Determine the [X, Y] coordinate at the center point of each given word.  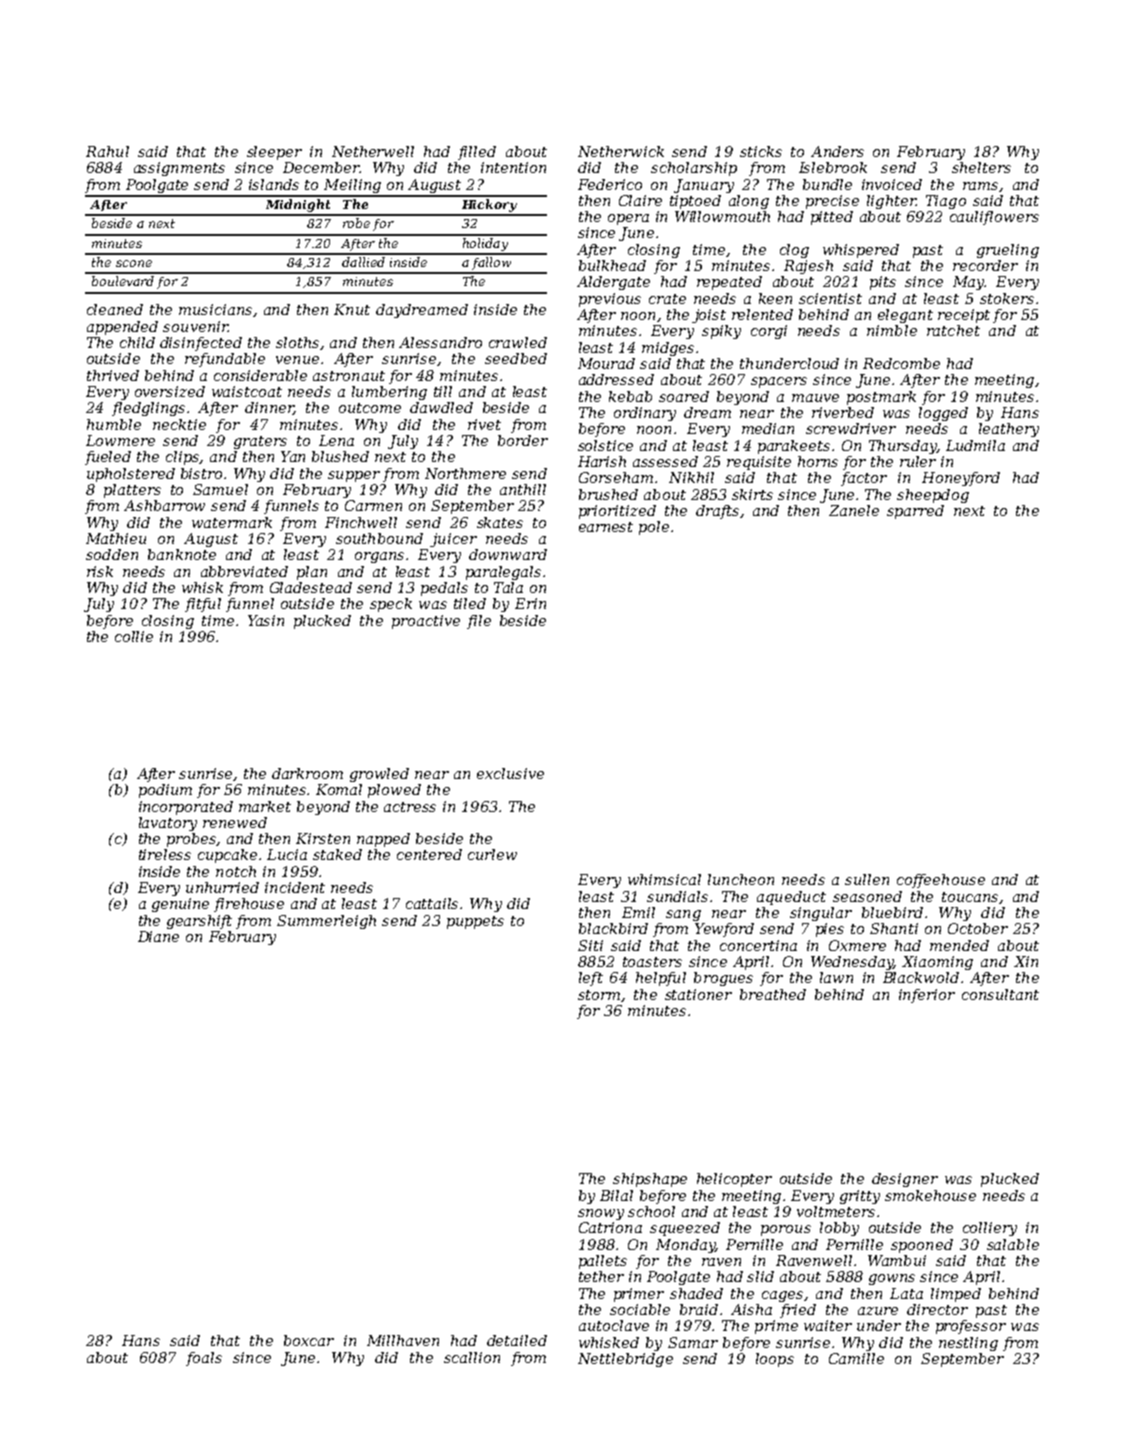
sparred [915, 512]
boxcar [309, 1340]
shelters [981, 167]
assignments [179, 169]
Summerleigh [326, 922]
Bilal [616, 1195]
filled [477, 153]
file [479, 622]
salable [1013, 1244]
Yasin [266, 620]
